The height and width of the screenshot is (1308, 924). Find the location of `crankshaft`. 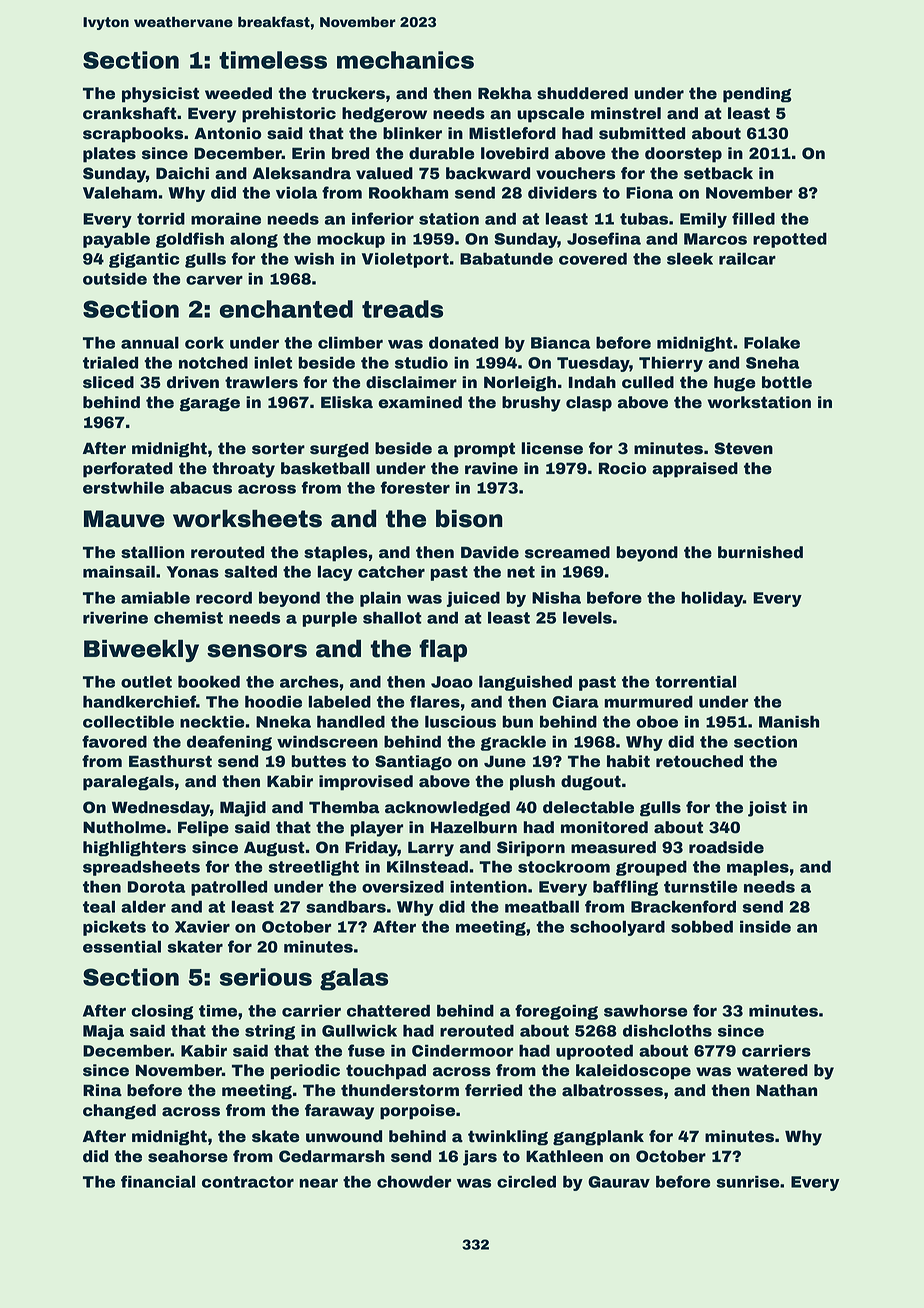

crankshaft is located at coordinates (130, 113).
